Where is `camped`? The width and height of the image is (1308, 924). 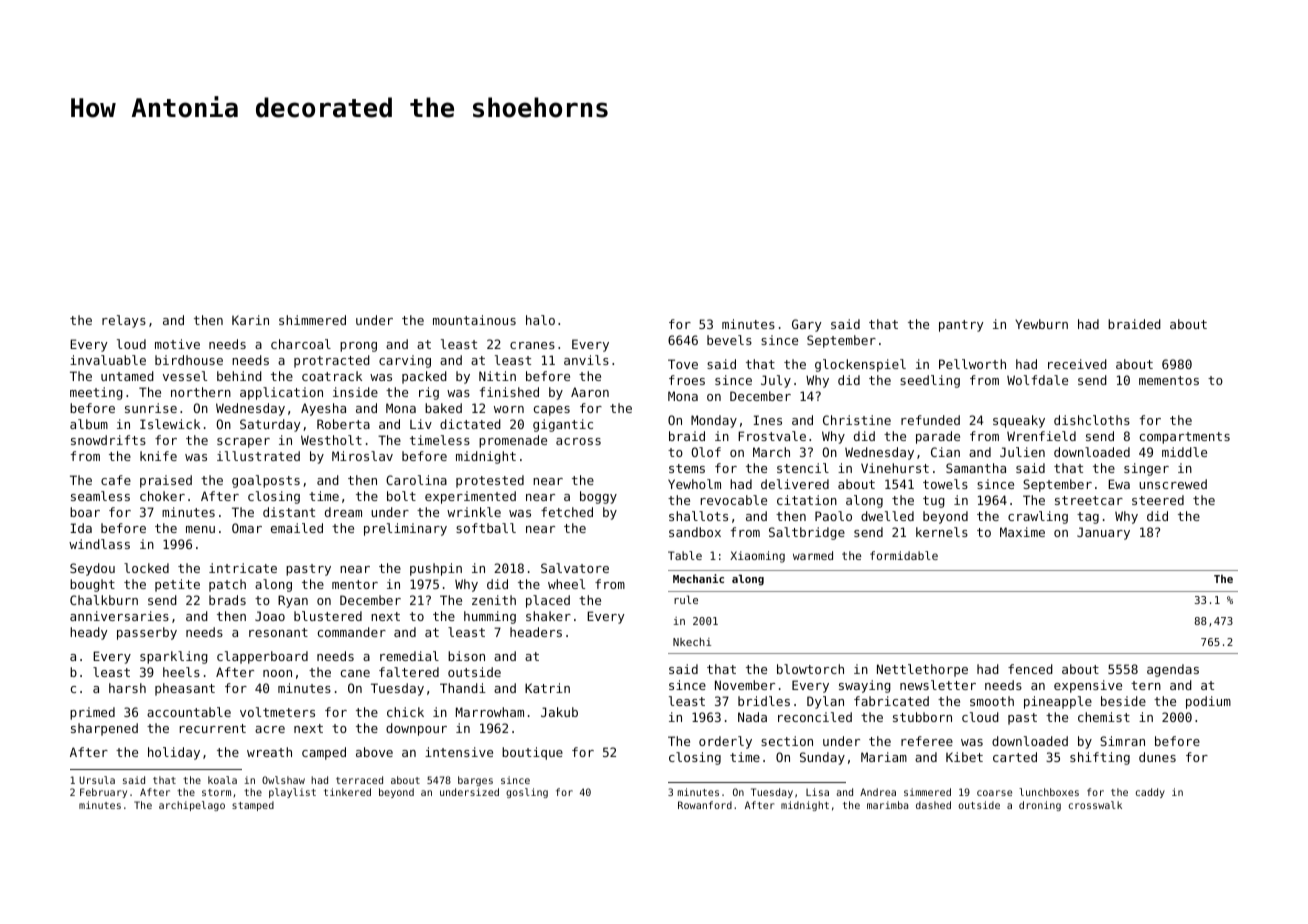 camped is located at coordinates (324, 753).
